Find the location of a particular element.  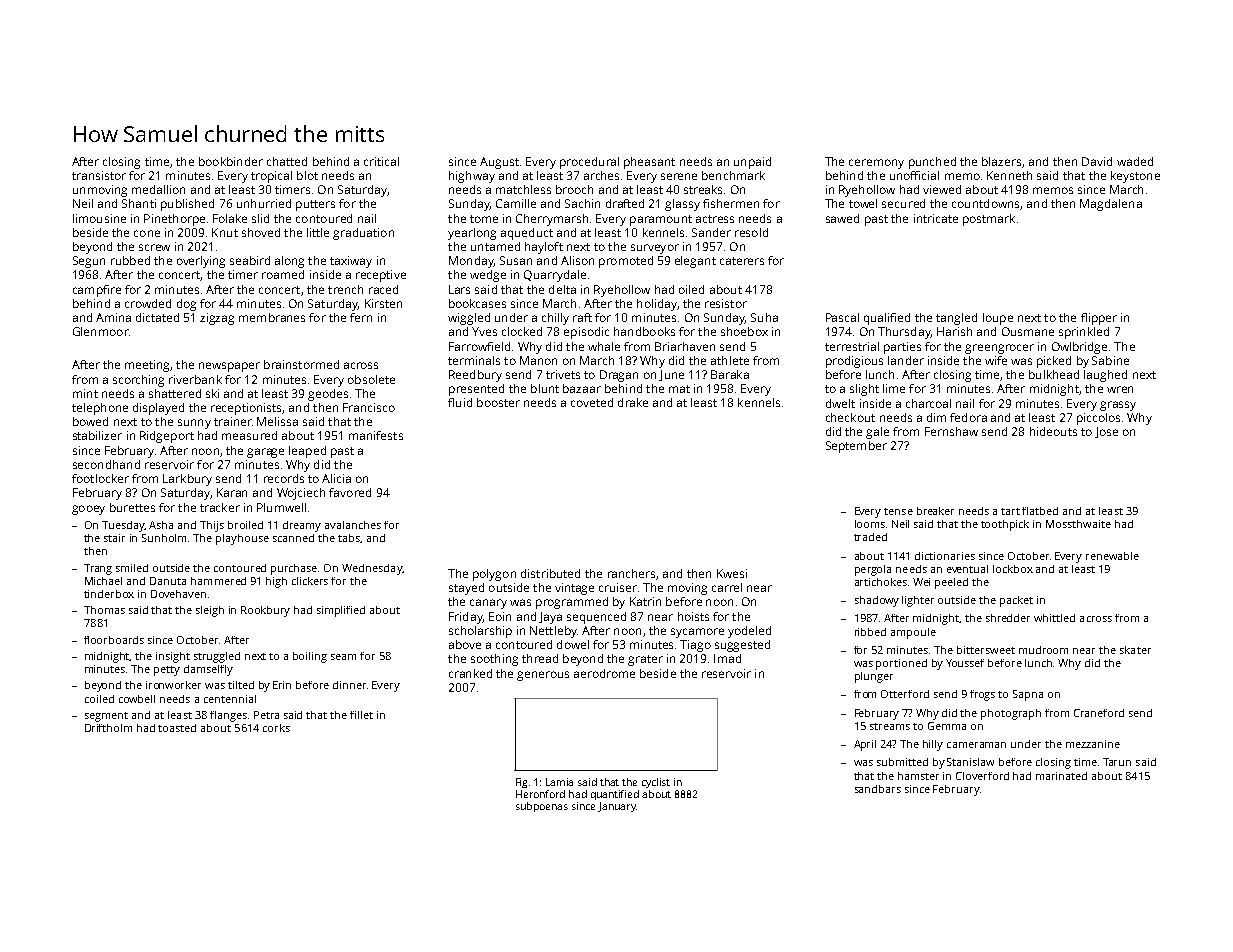

clocked is located at coordinates (522, 331).
